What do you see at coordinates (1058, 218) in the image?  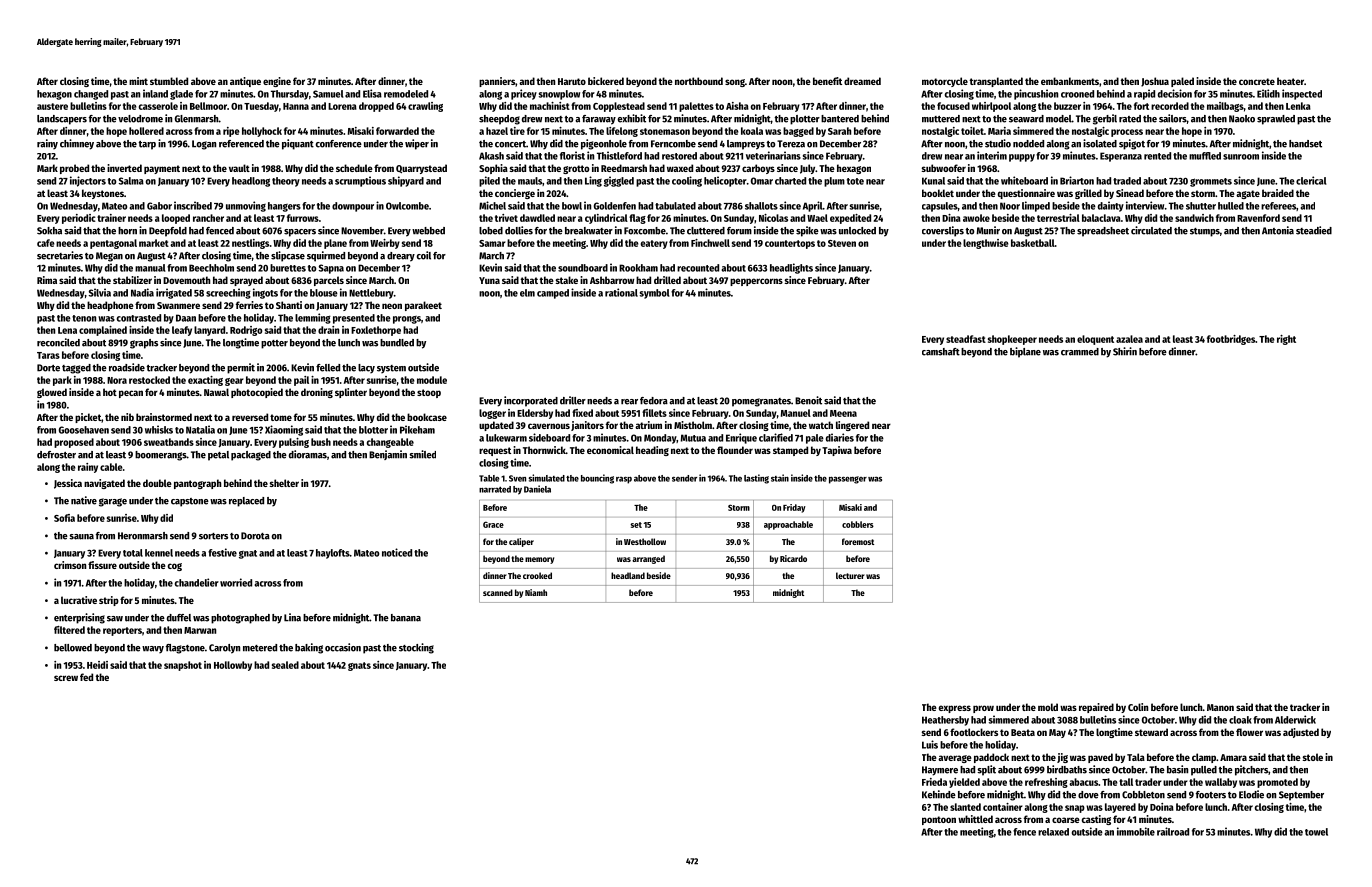 I see `terrestrial` at bounding box center [1058, 218].
